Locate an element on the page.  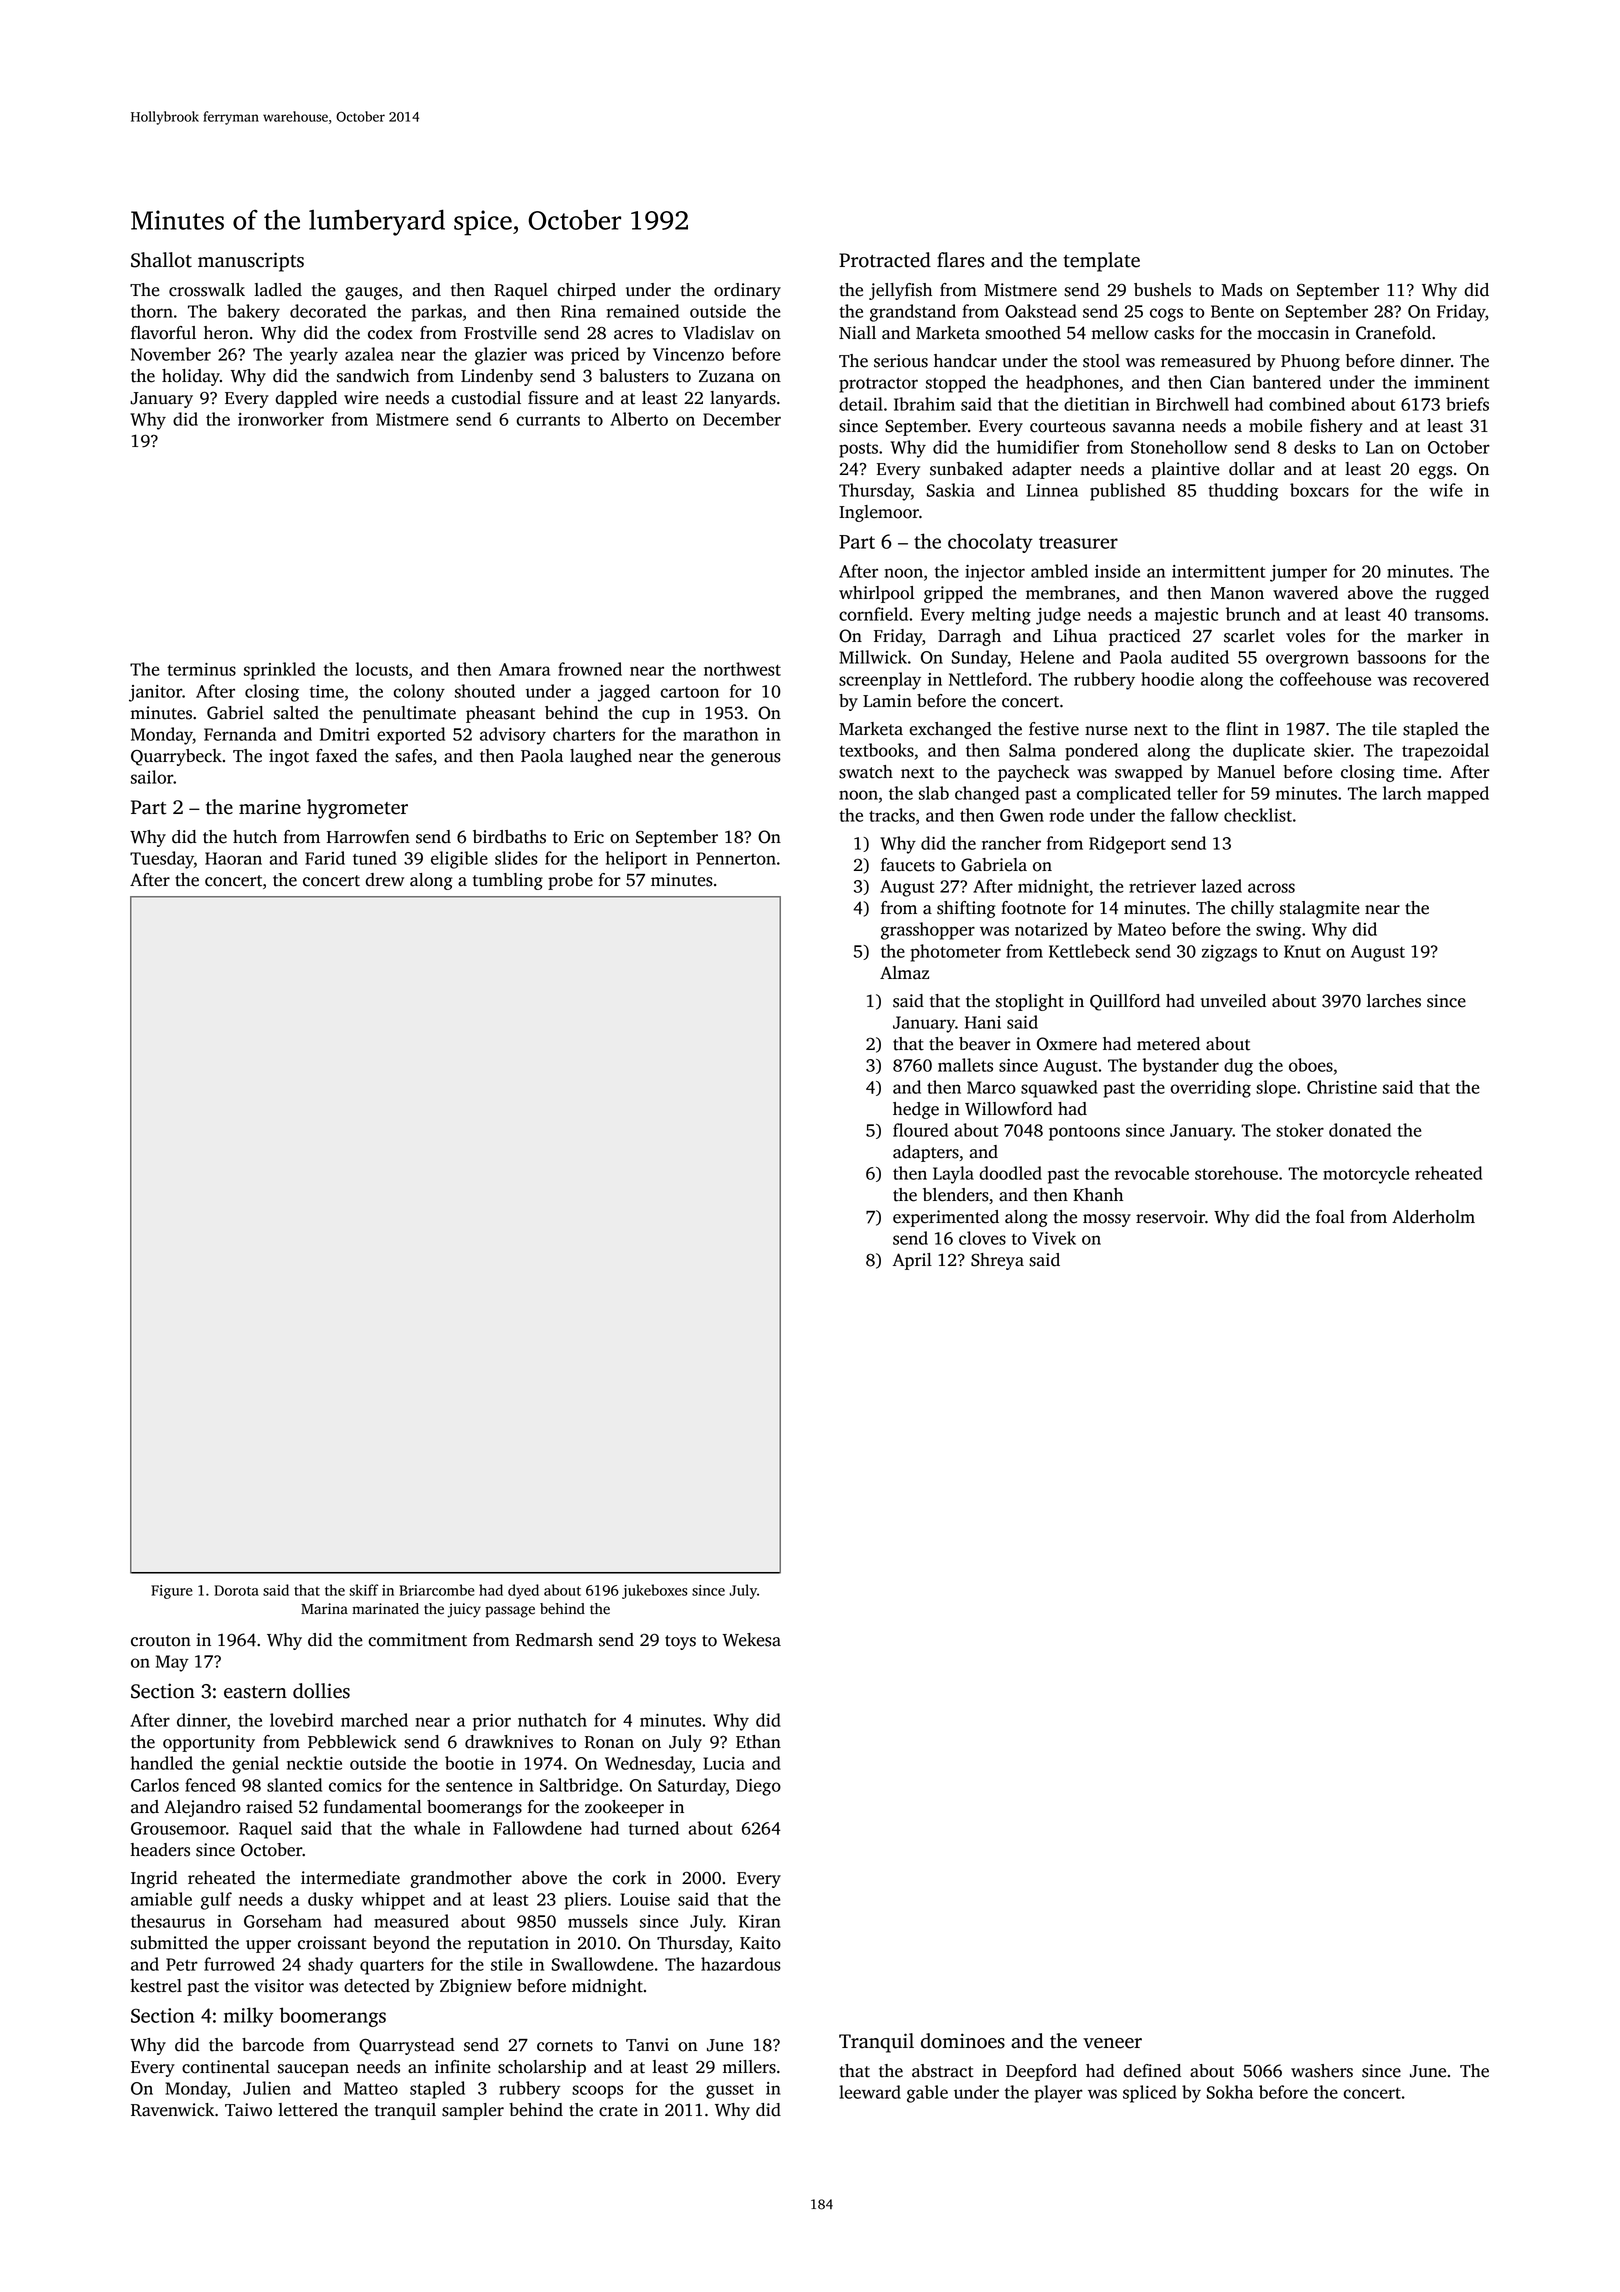
crate is located at coordinates (618, 2111).
